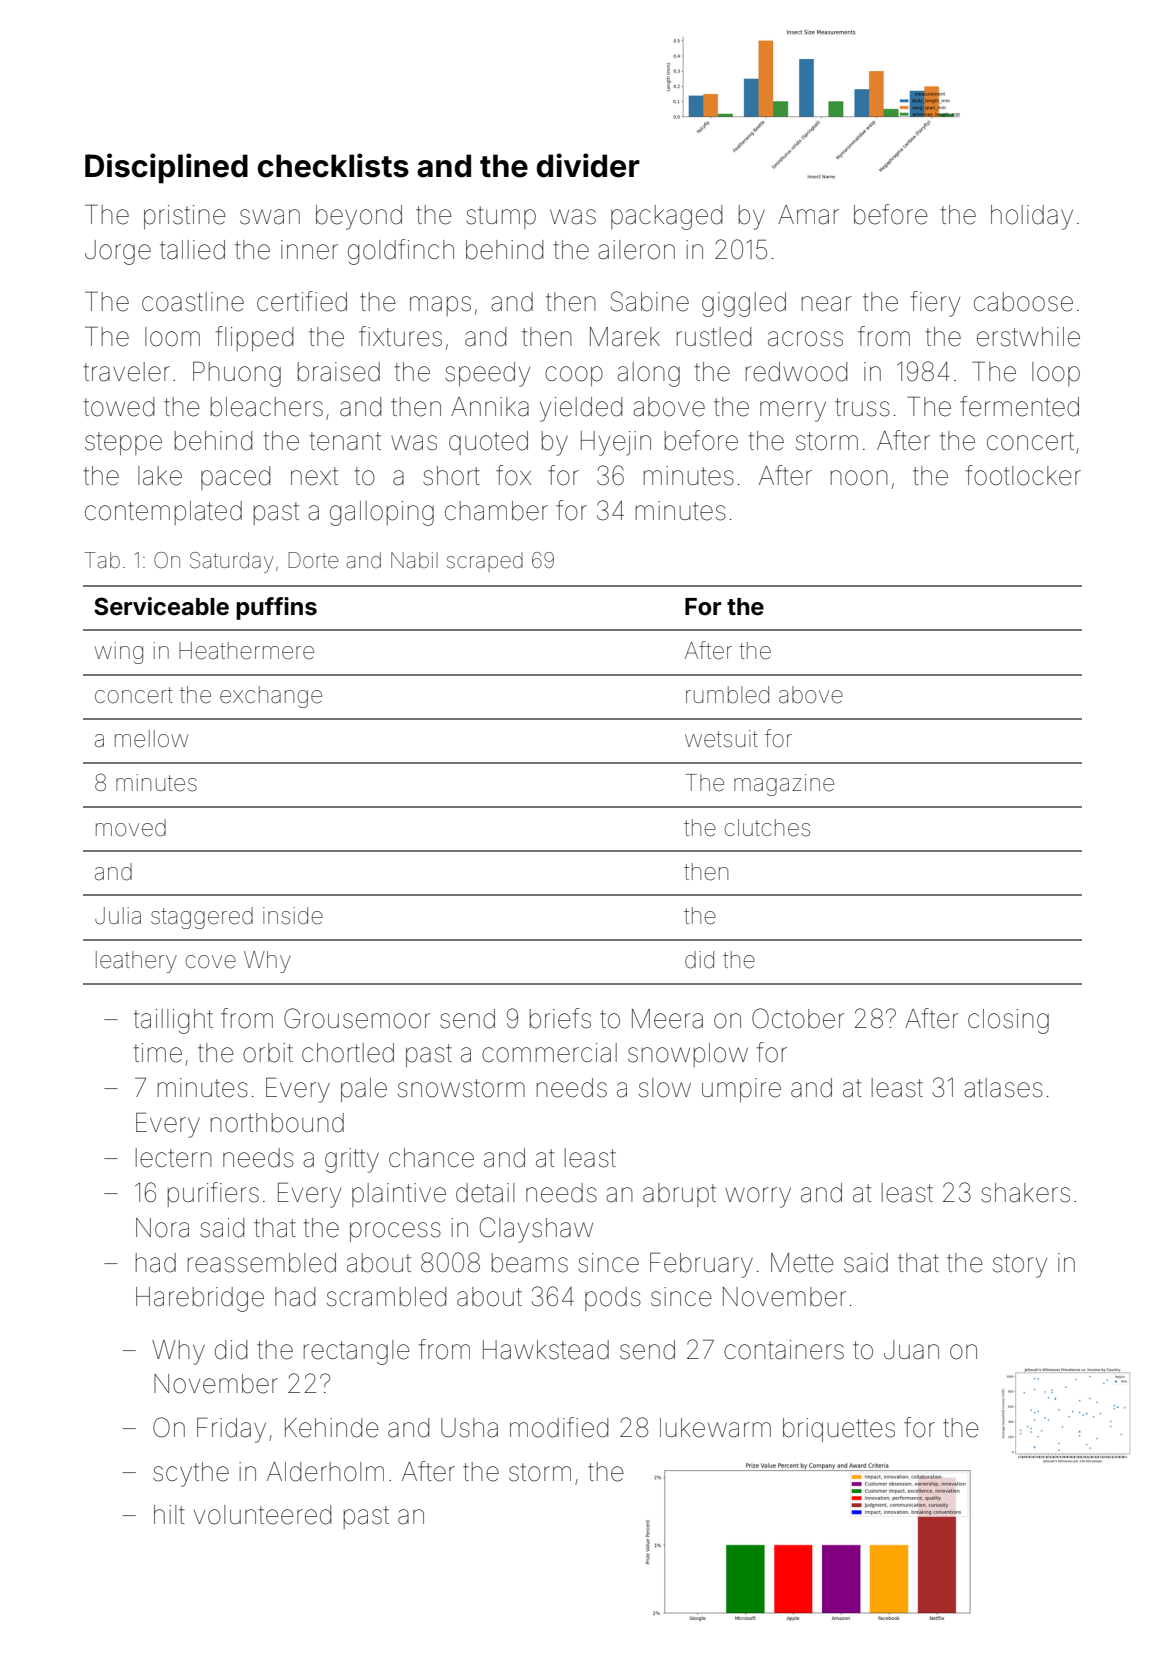 This document has width=1165, height=1654. I want to click on cove, so click(210, 962).
